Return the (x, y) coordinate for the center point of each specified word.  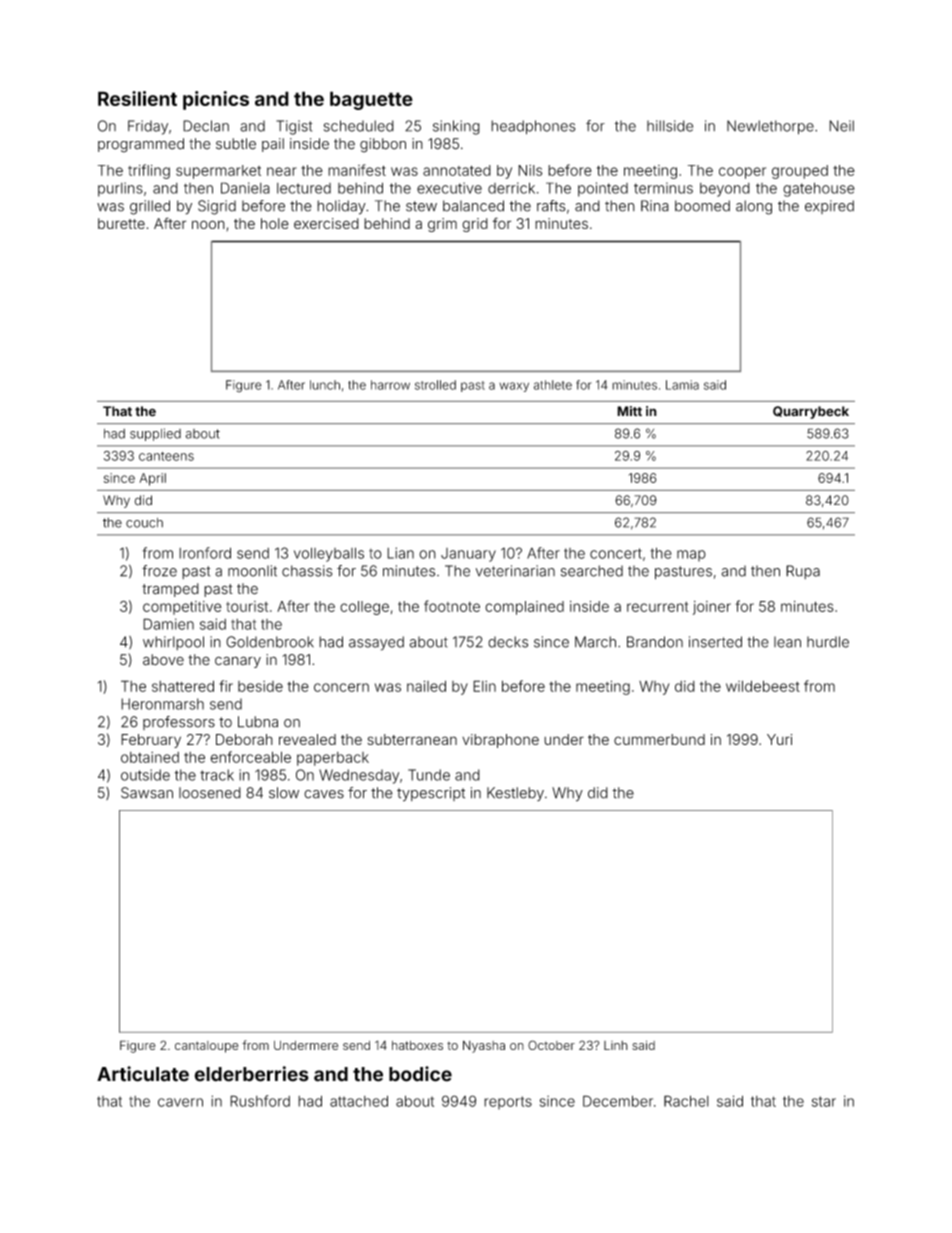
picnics (216, 100)
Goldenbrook (270, 642)
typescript (431, 794)
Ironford (205, 553)
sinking (456, 127)
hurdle (828, 642)
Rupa (803, 572)
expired (829, 207)
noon (208, 224)
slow (284, 793)
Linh (616, 1045)
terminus (663, 188)
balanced (473, 206)
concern (341, 687)
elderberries (251, 1074)
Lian (400, 553)
